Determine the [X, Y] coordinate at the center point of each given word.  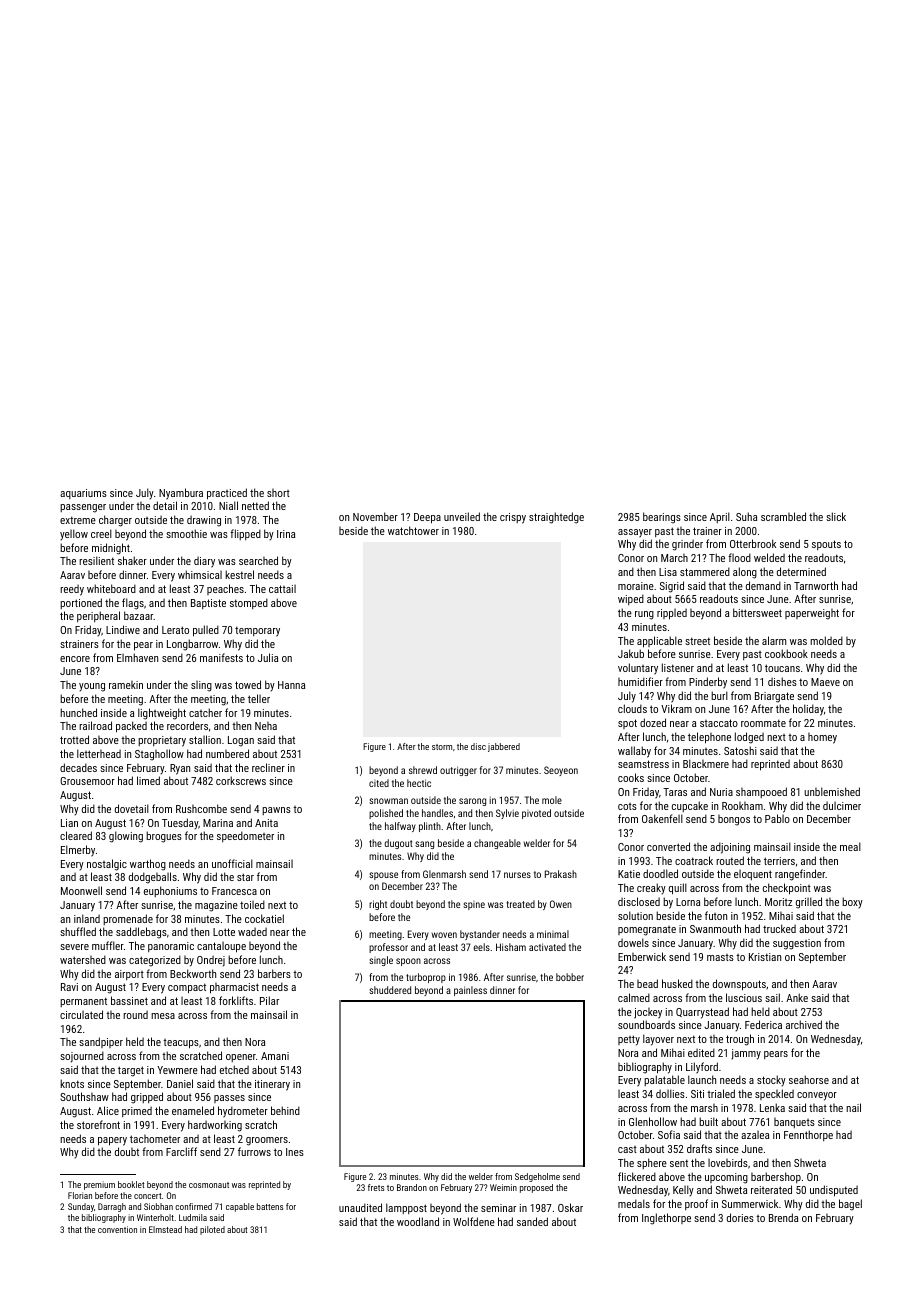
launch [702, 1079]
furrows [254, 1151]
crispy [513, 518]
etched [234, 1069]
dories [740, 1217]
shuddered [390, 990]
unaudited [360, 1207]
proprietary [162, 741]
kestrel [239, 574]
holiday [808, 710]
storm [442, 747]
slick [836, 516]
